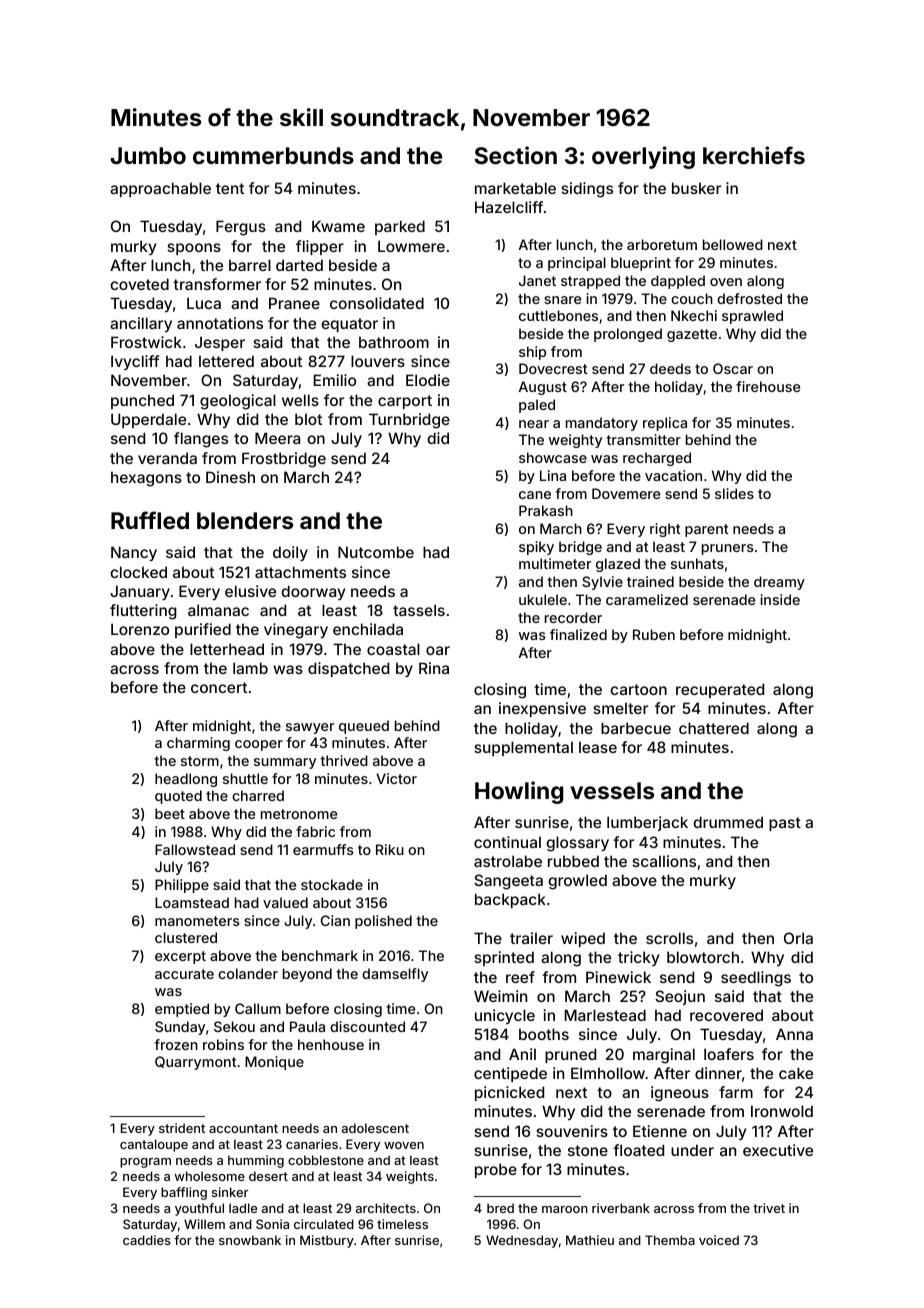 The width and height of the screenshot is (924, 1308). I want to click on darted, so click(299, 265).
